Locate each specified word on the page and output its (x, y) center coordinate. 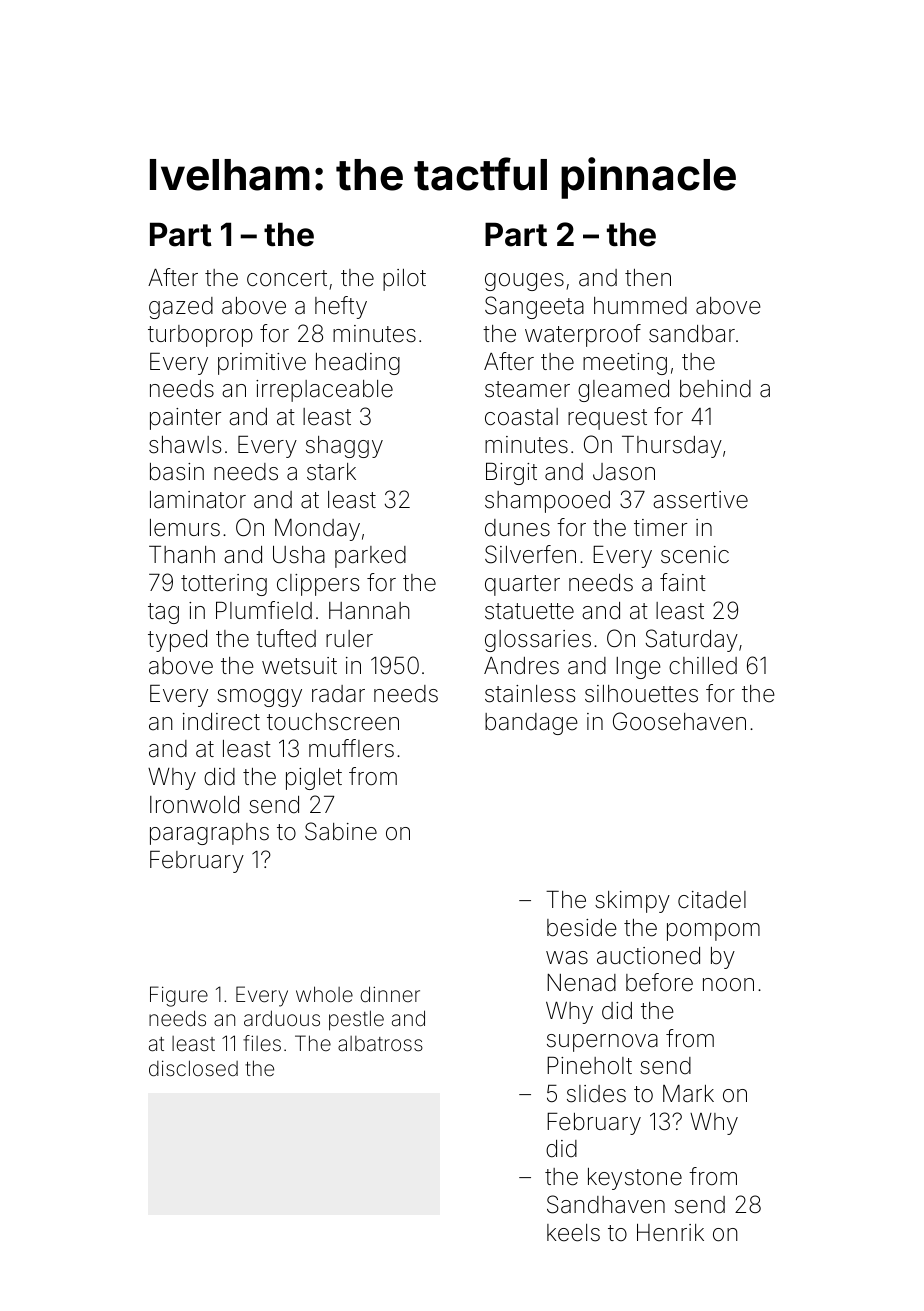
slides (596, 1094)
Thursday (672, 447)
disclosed (193, 1068)
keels (573, 1233)
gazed (181, 308)
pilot (404, 280)
